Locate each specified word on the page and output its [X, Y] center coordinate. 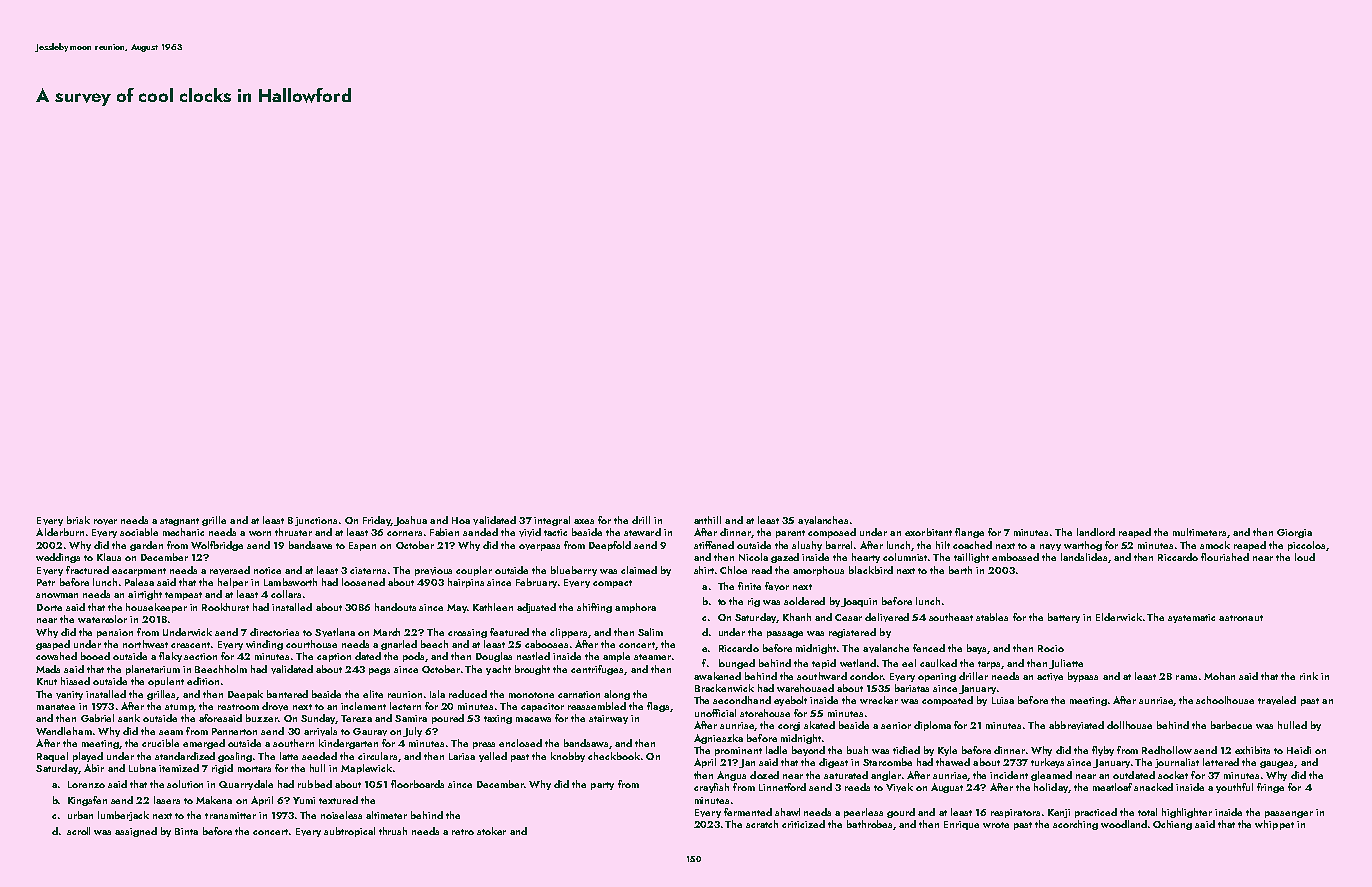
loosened [363, 582]
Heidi [1299, 750]
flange [969, 533]
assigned [136, 832]
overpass [539, 547]
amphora [635, 608]
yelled [493, 757]
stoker [491, 831]
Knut [47, 681]
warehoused [805, 688]
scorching [1075, 825]
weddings [58, 558]
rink [1309, 676]
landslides [1084, 557]
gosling [235, 757]
